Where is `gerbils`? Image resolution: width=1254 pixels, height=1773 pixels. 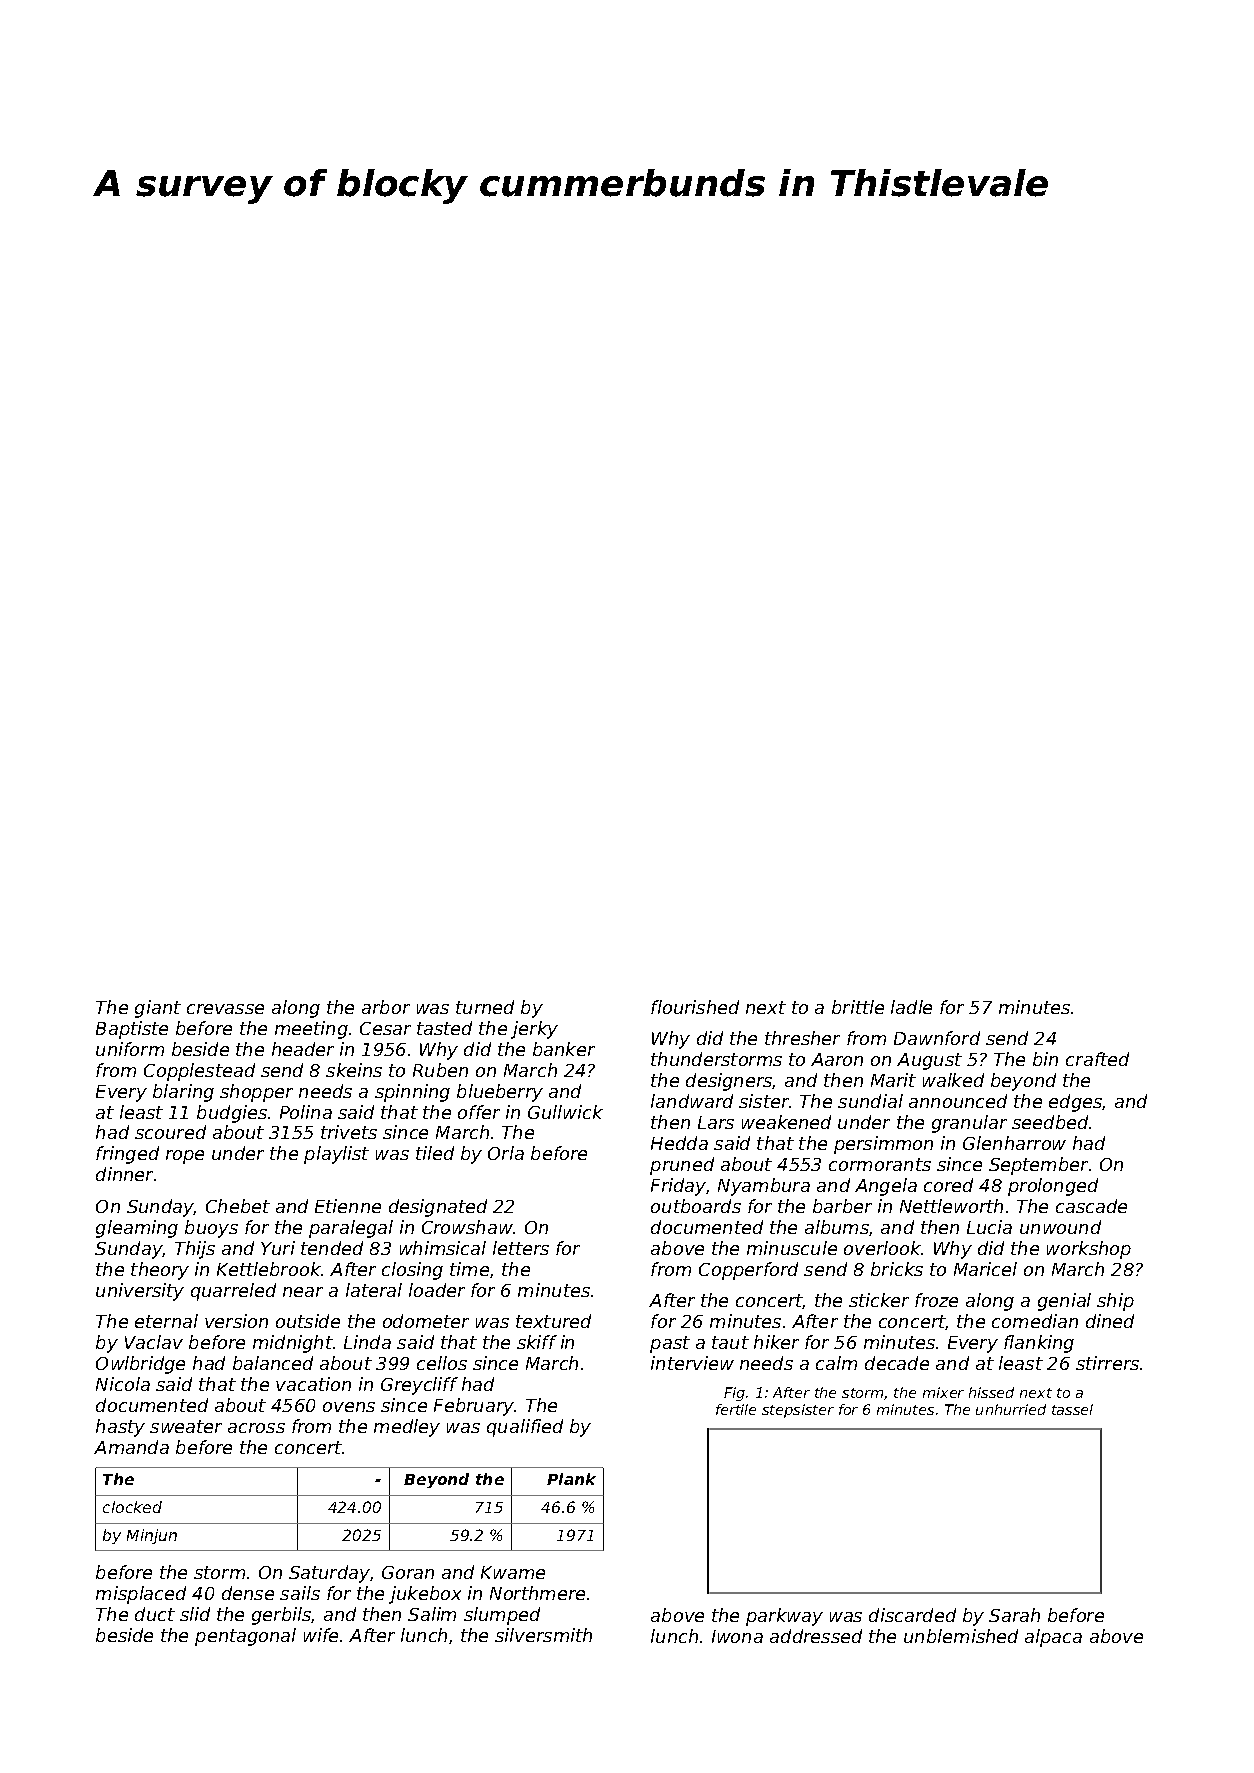 gerbils is located at coordinates (282, 1616).
